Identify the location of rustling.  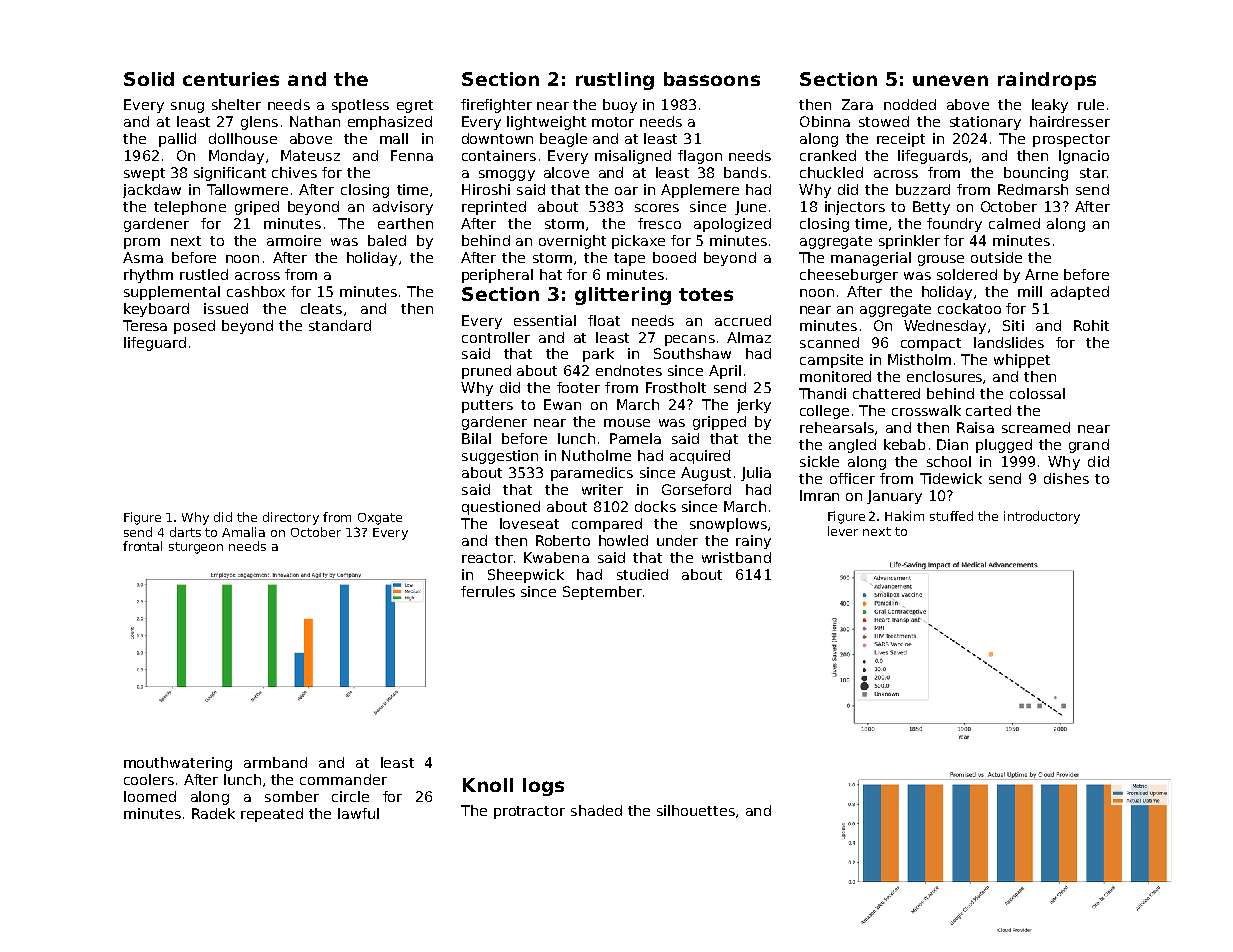
(615, 81).
